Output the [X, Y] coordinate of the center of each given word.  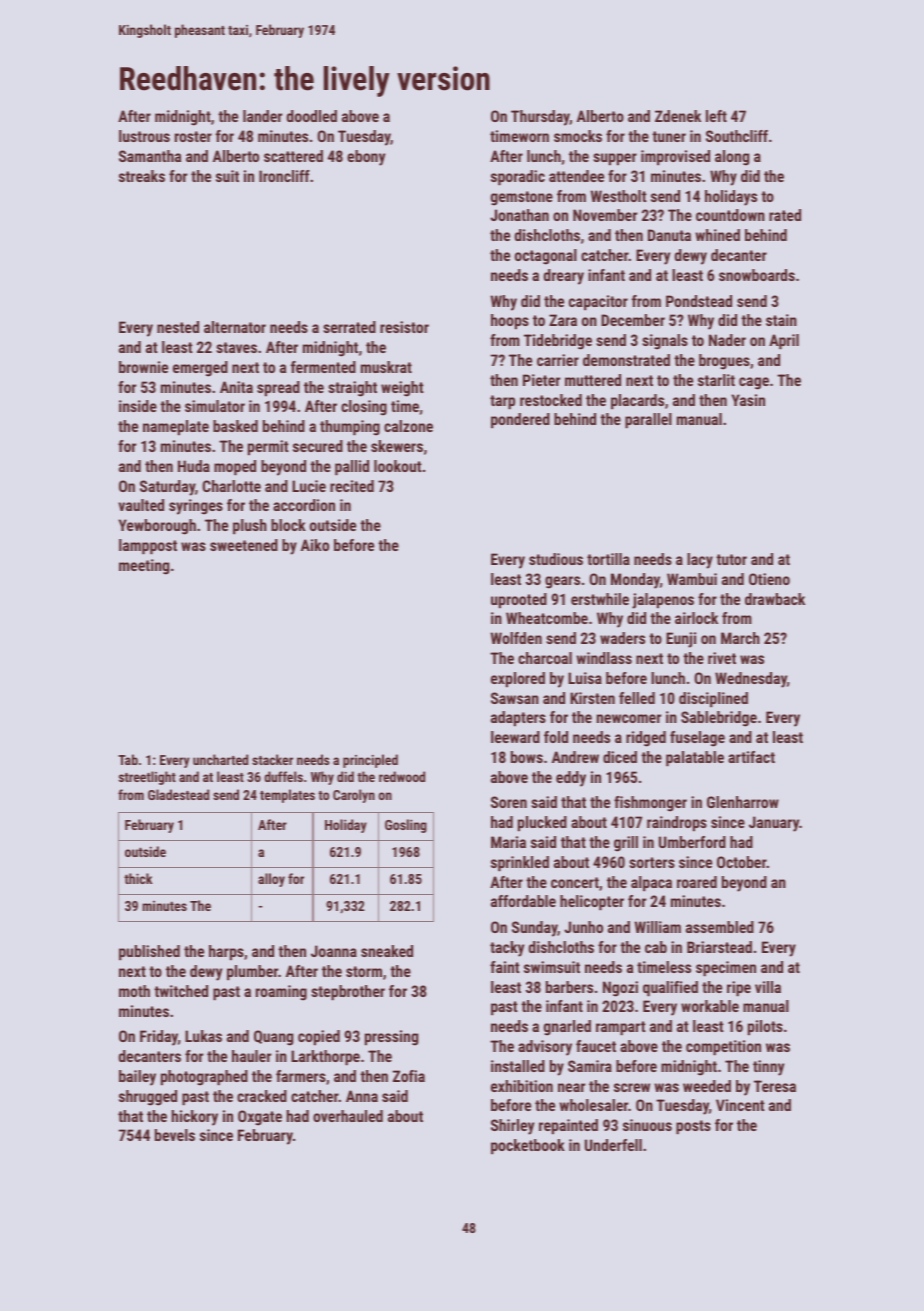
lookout [398, 466]
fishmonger [650, 804]
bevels [175, 1135]
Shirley [512, 1127]
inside [138, 406]
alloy [271, 880]
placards [637, 402]
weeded [707, 1086]
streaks [142, 176]
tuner [669, 136]
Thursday [540, 118]
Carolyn [354, 796]
